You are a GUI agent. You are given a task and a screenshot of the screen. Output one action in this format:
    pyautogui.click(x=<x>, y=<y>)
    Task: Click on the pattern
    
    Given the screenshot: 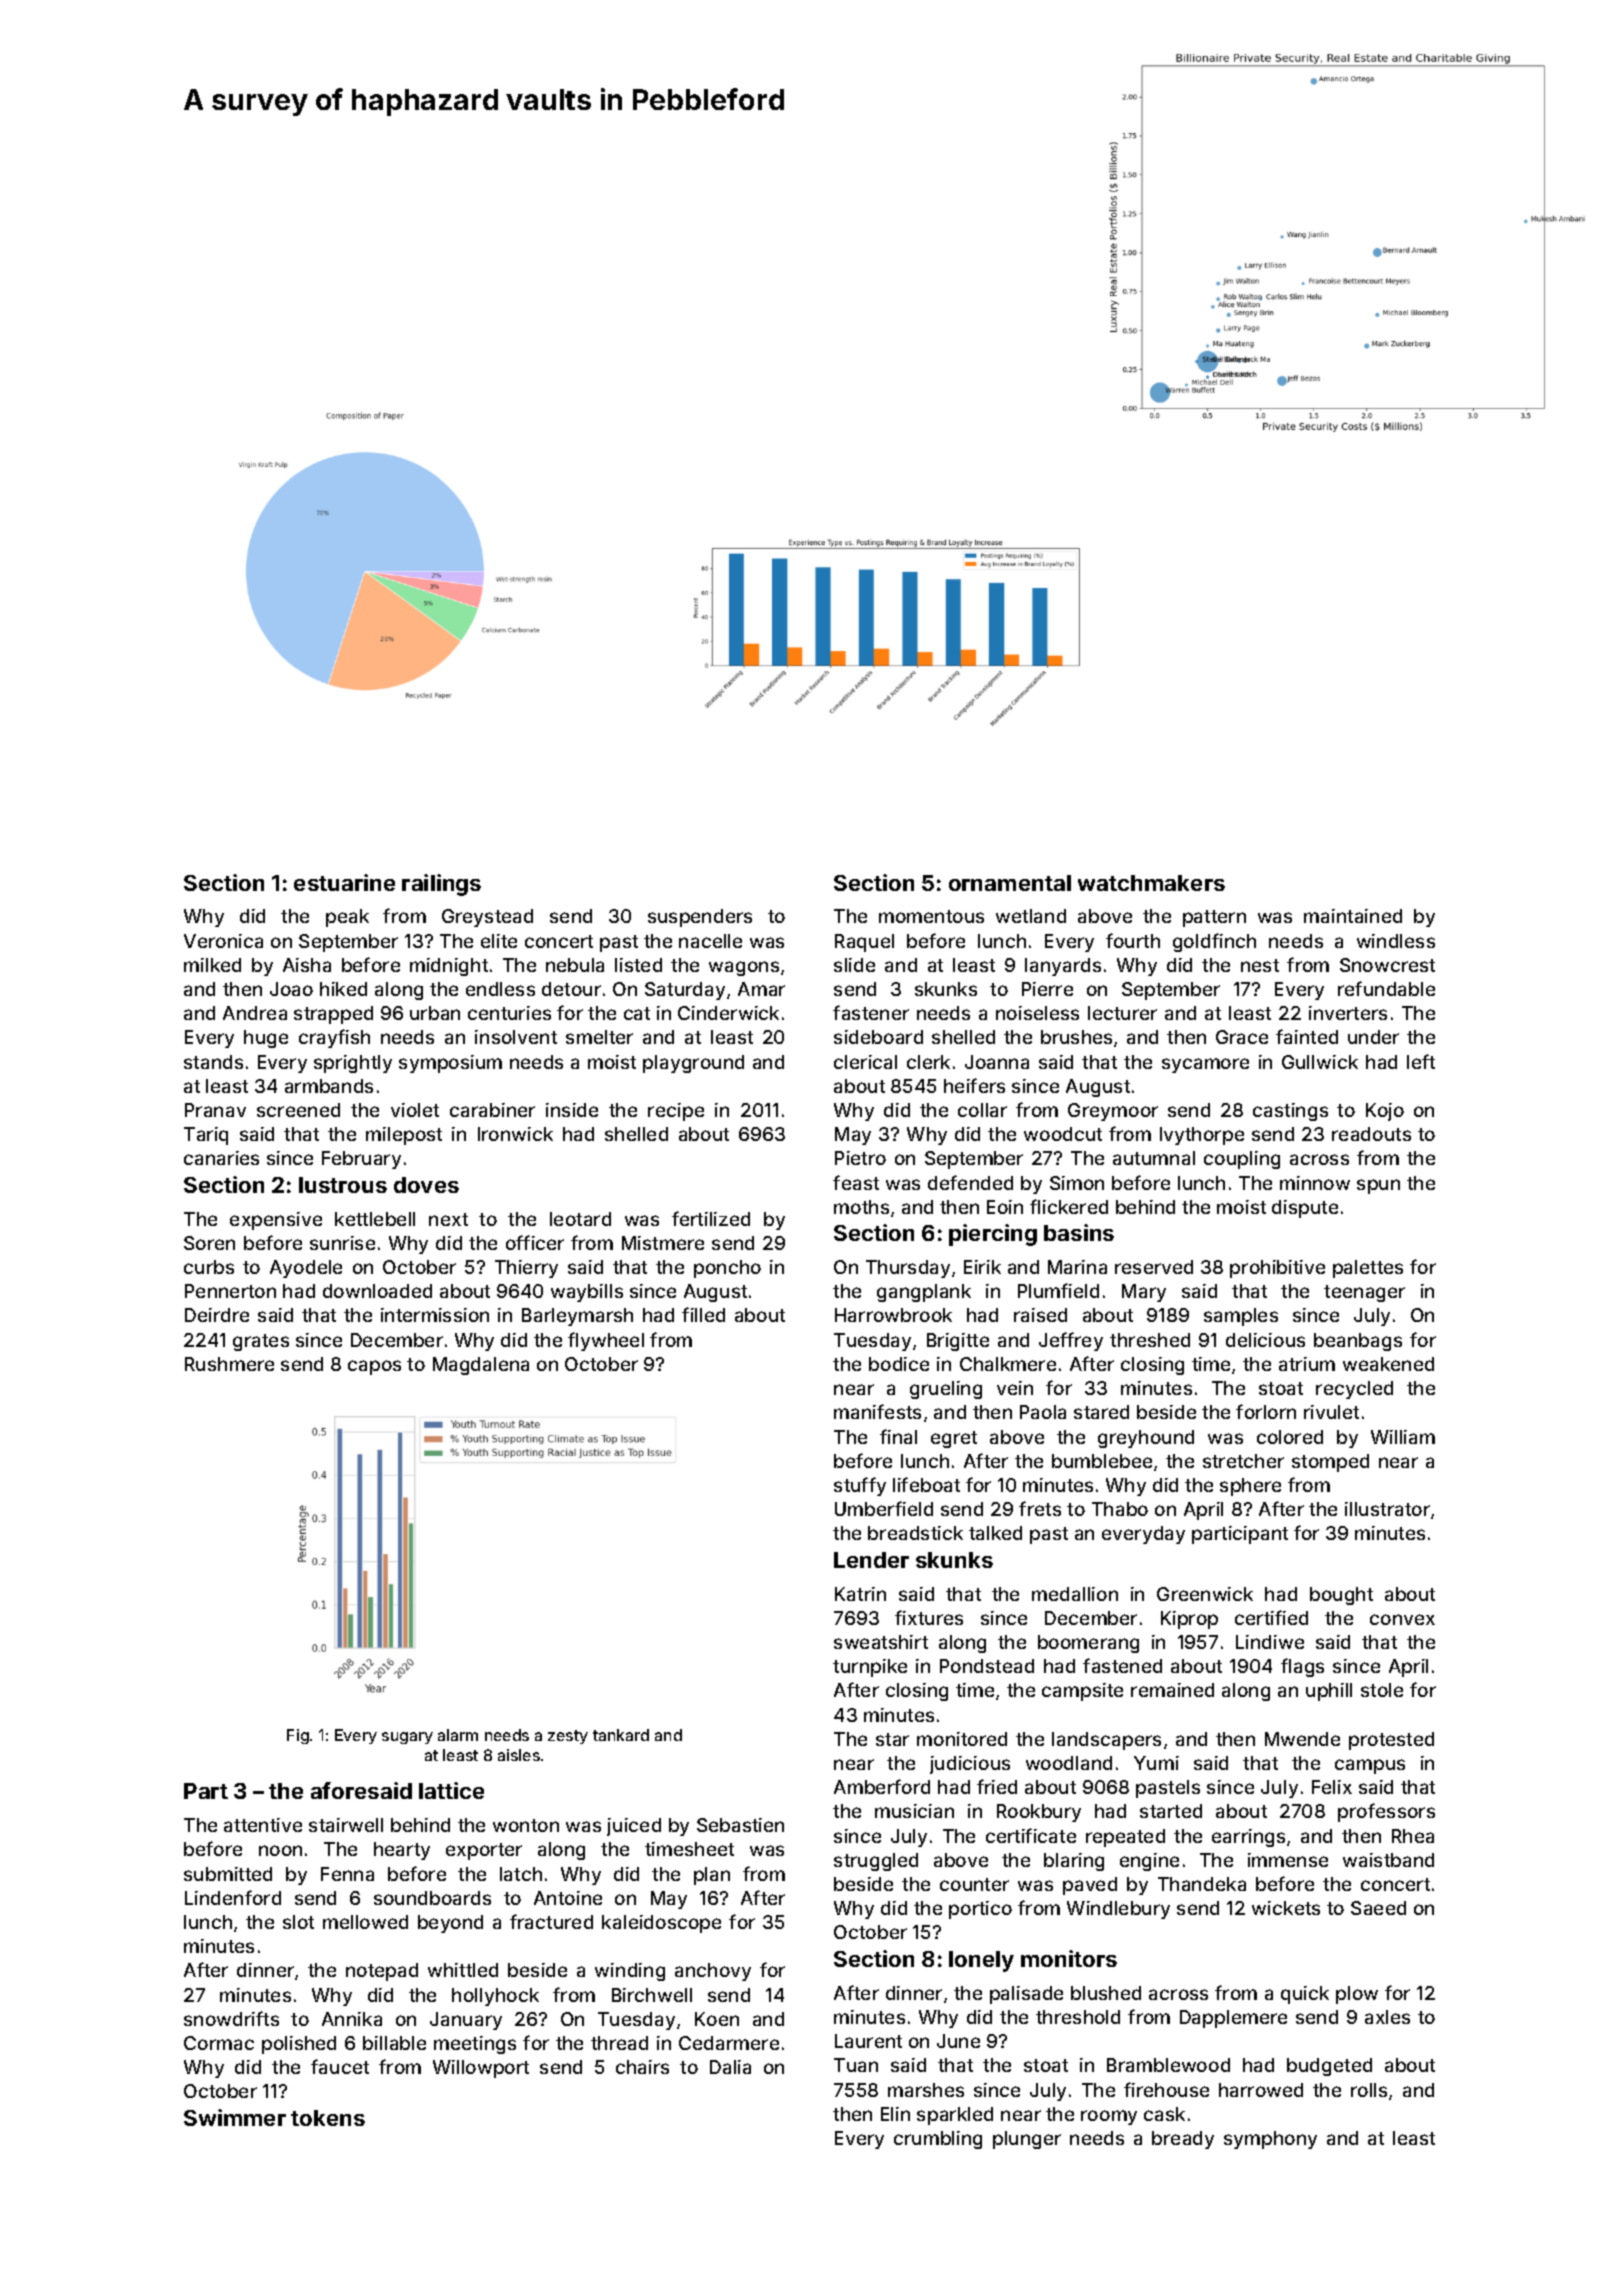 What is the action you would take?
    pyautogui.click(x=1214, y=918)
